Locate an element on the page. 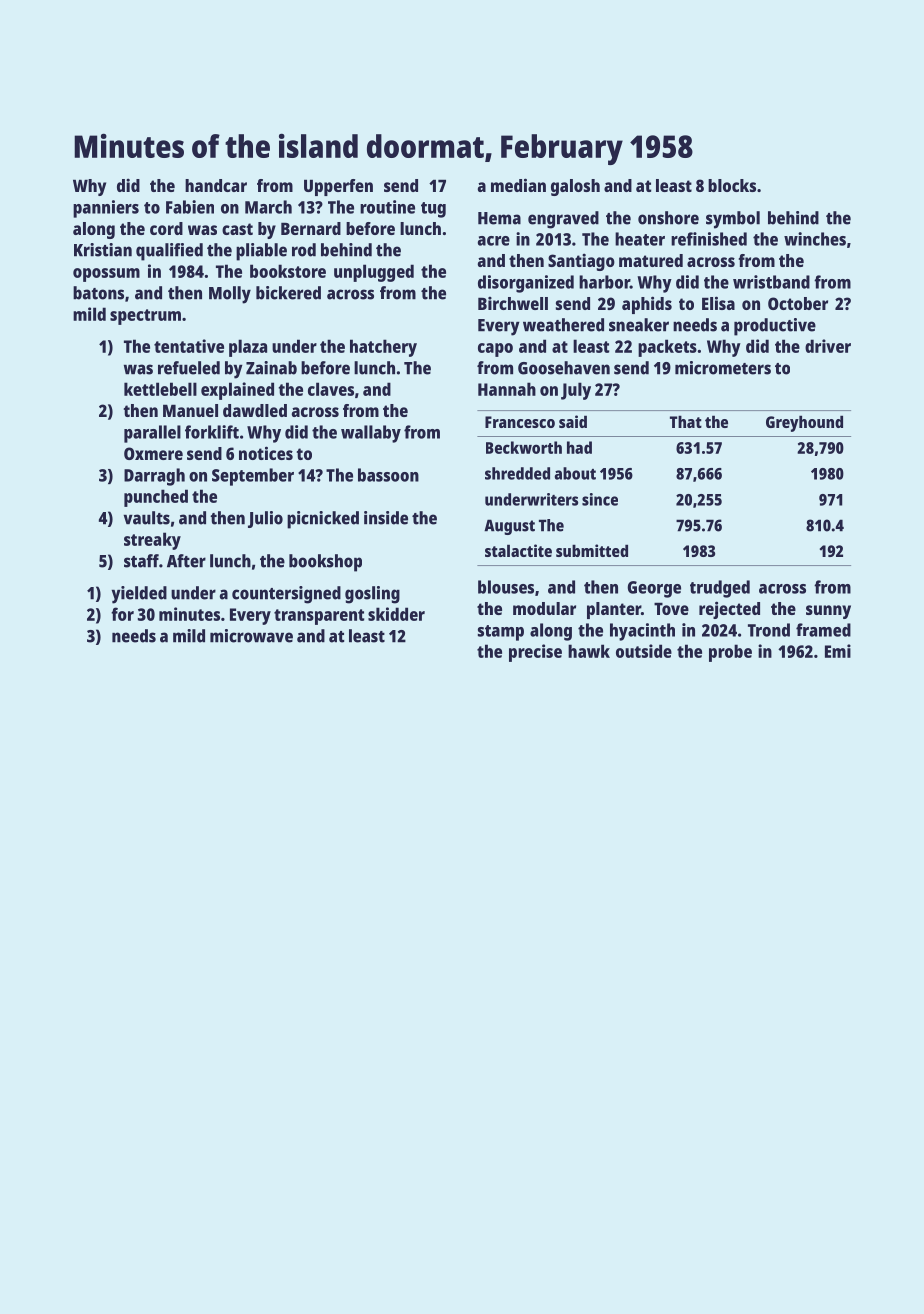 This document has height=1314, width=924. blouses is located at coordinates (506, 587).
